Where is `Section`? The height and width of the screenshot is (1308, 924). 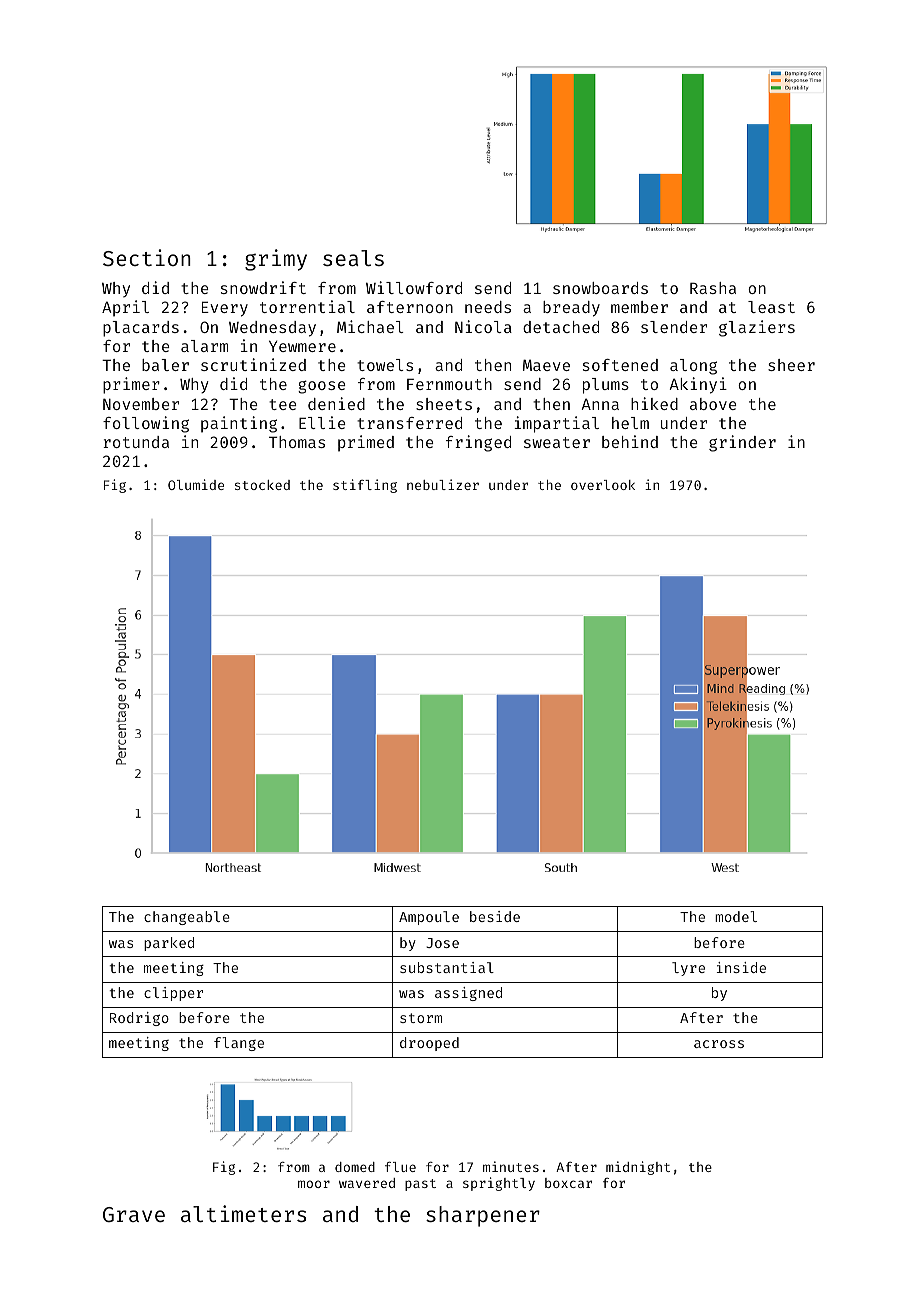
Section is located at coordinates (147, 257).
